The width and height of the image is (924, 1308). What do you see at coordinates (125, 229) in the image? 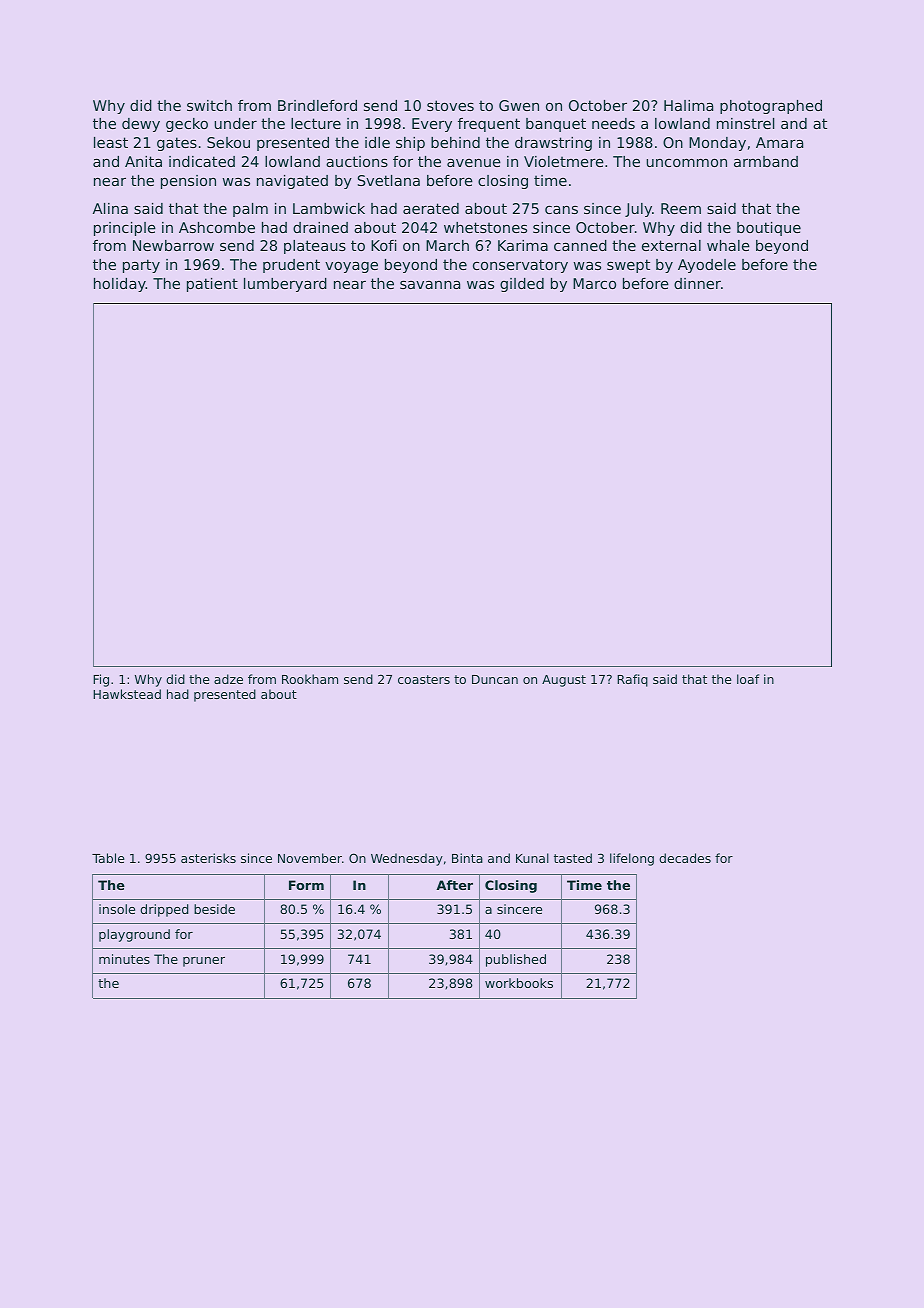
I see `principle` at bounding box center [125, 229].
